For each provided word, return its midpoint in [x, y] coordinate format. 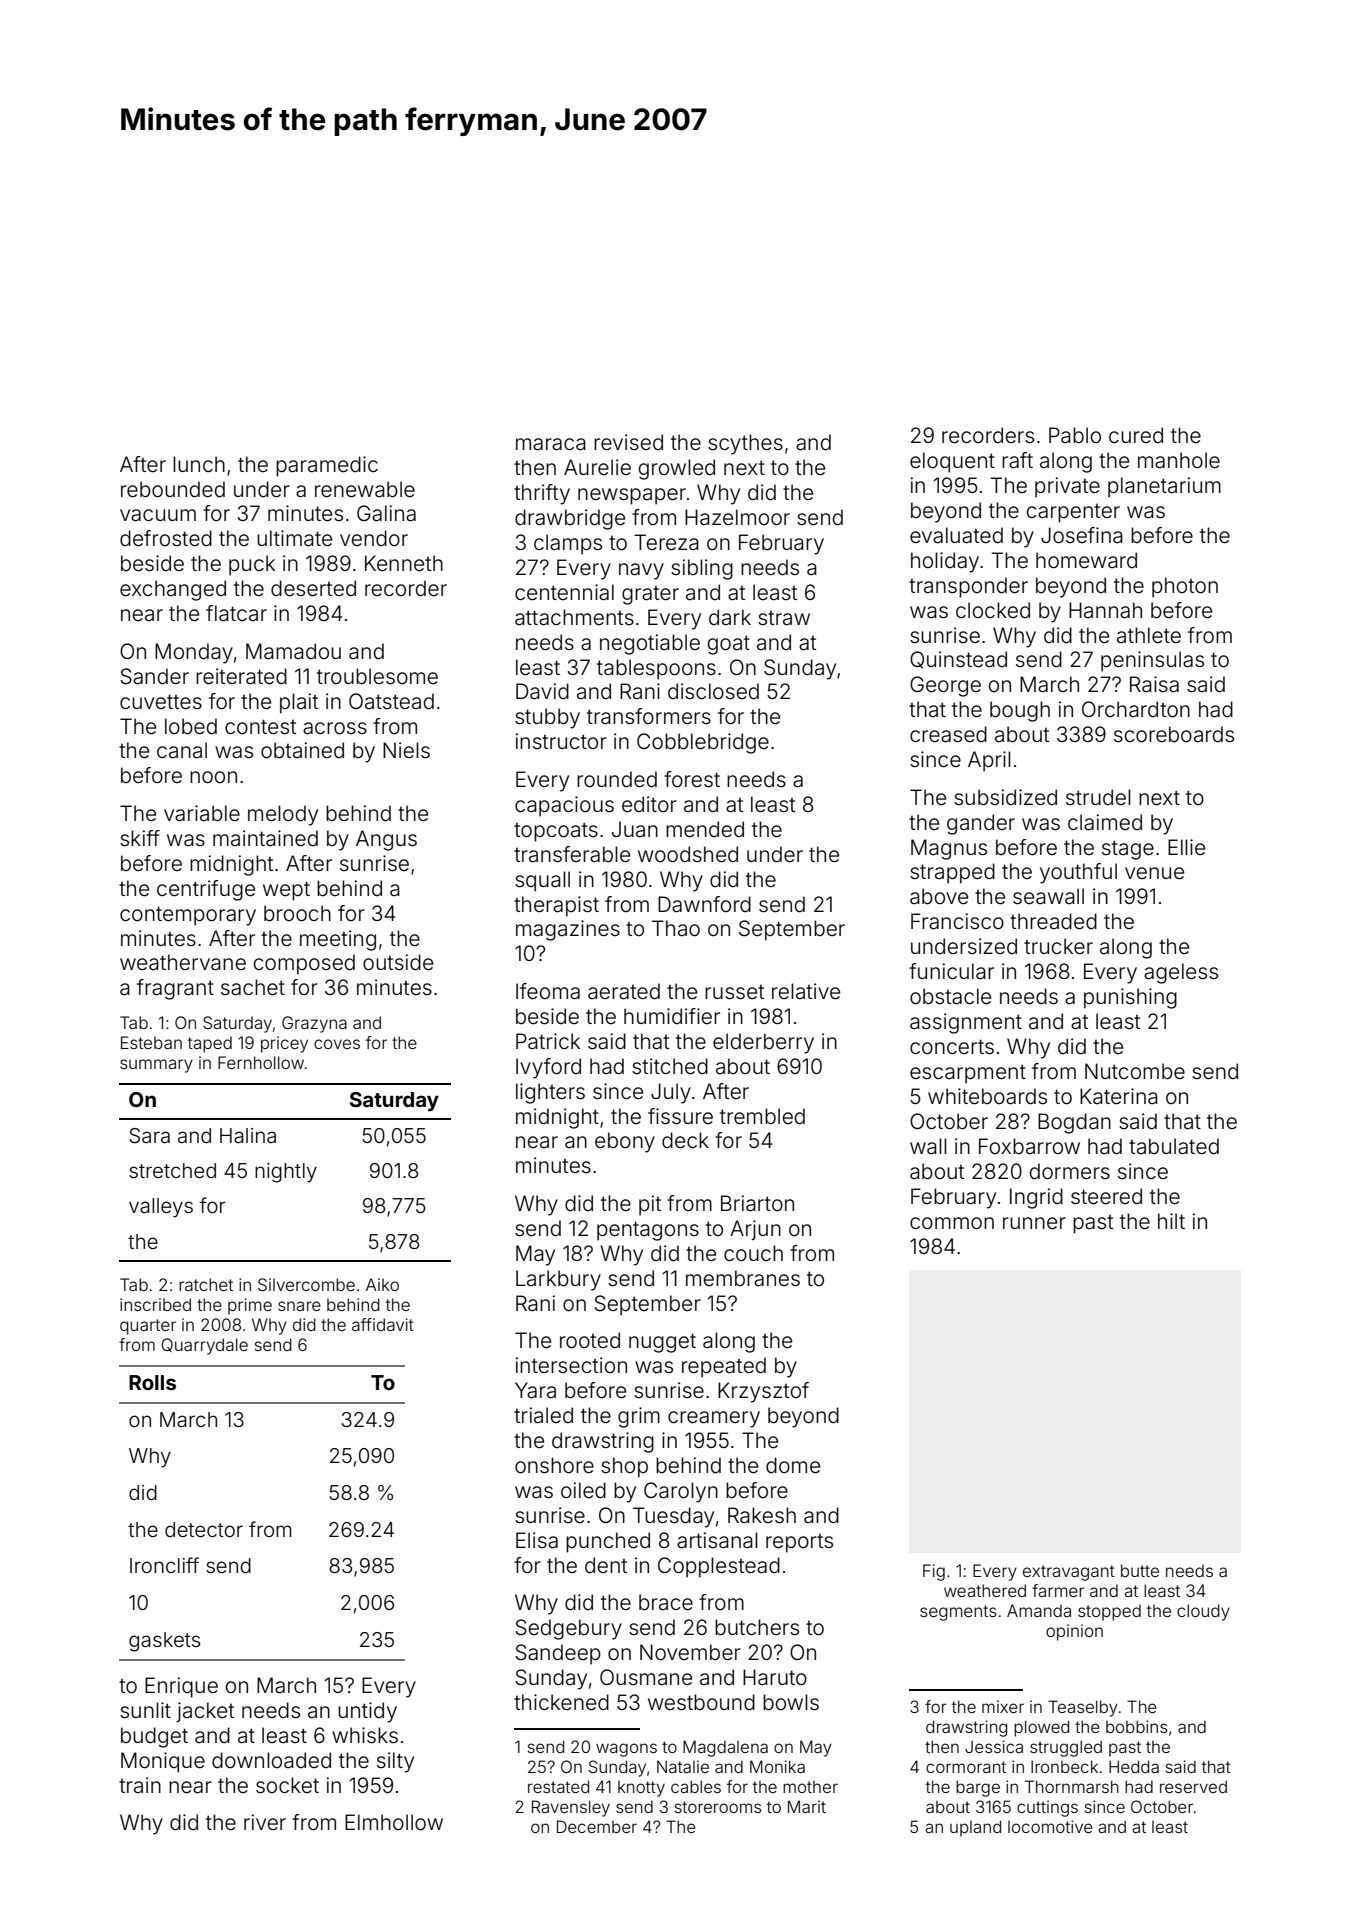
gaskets [164, 1642]
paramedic [327, 466]
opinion [1074, 1632]
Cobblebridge [703, 743]
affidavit [383, 1324]
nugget [662, 1343]
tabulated [1174, 1146]
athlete [1149, 635]
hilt [1171, 1221]
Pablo [1075, 435]
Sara [149, 1136]
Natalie [683, 1766]
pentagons [648, 1231]
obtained [302, 750]
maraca [551, 444]
